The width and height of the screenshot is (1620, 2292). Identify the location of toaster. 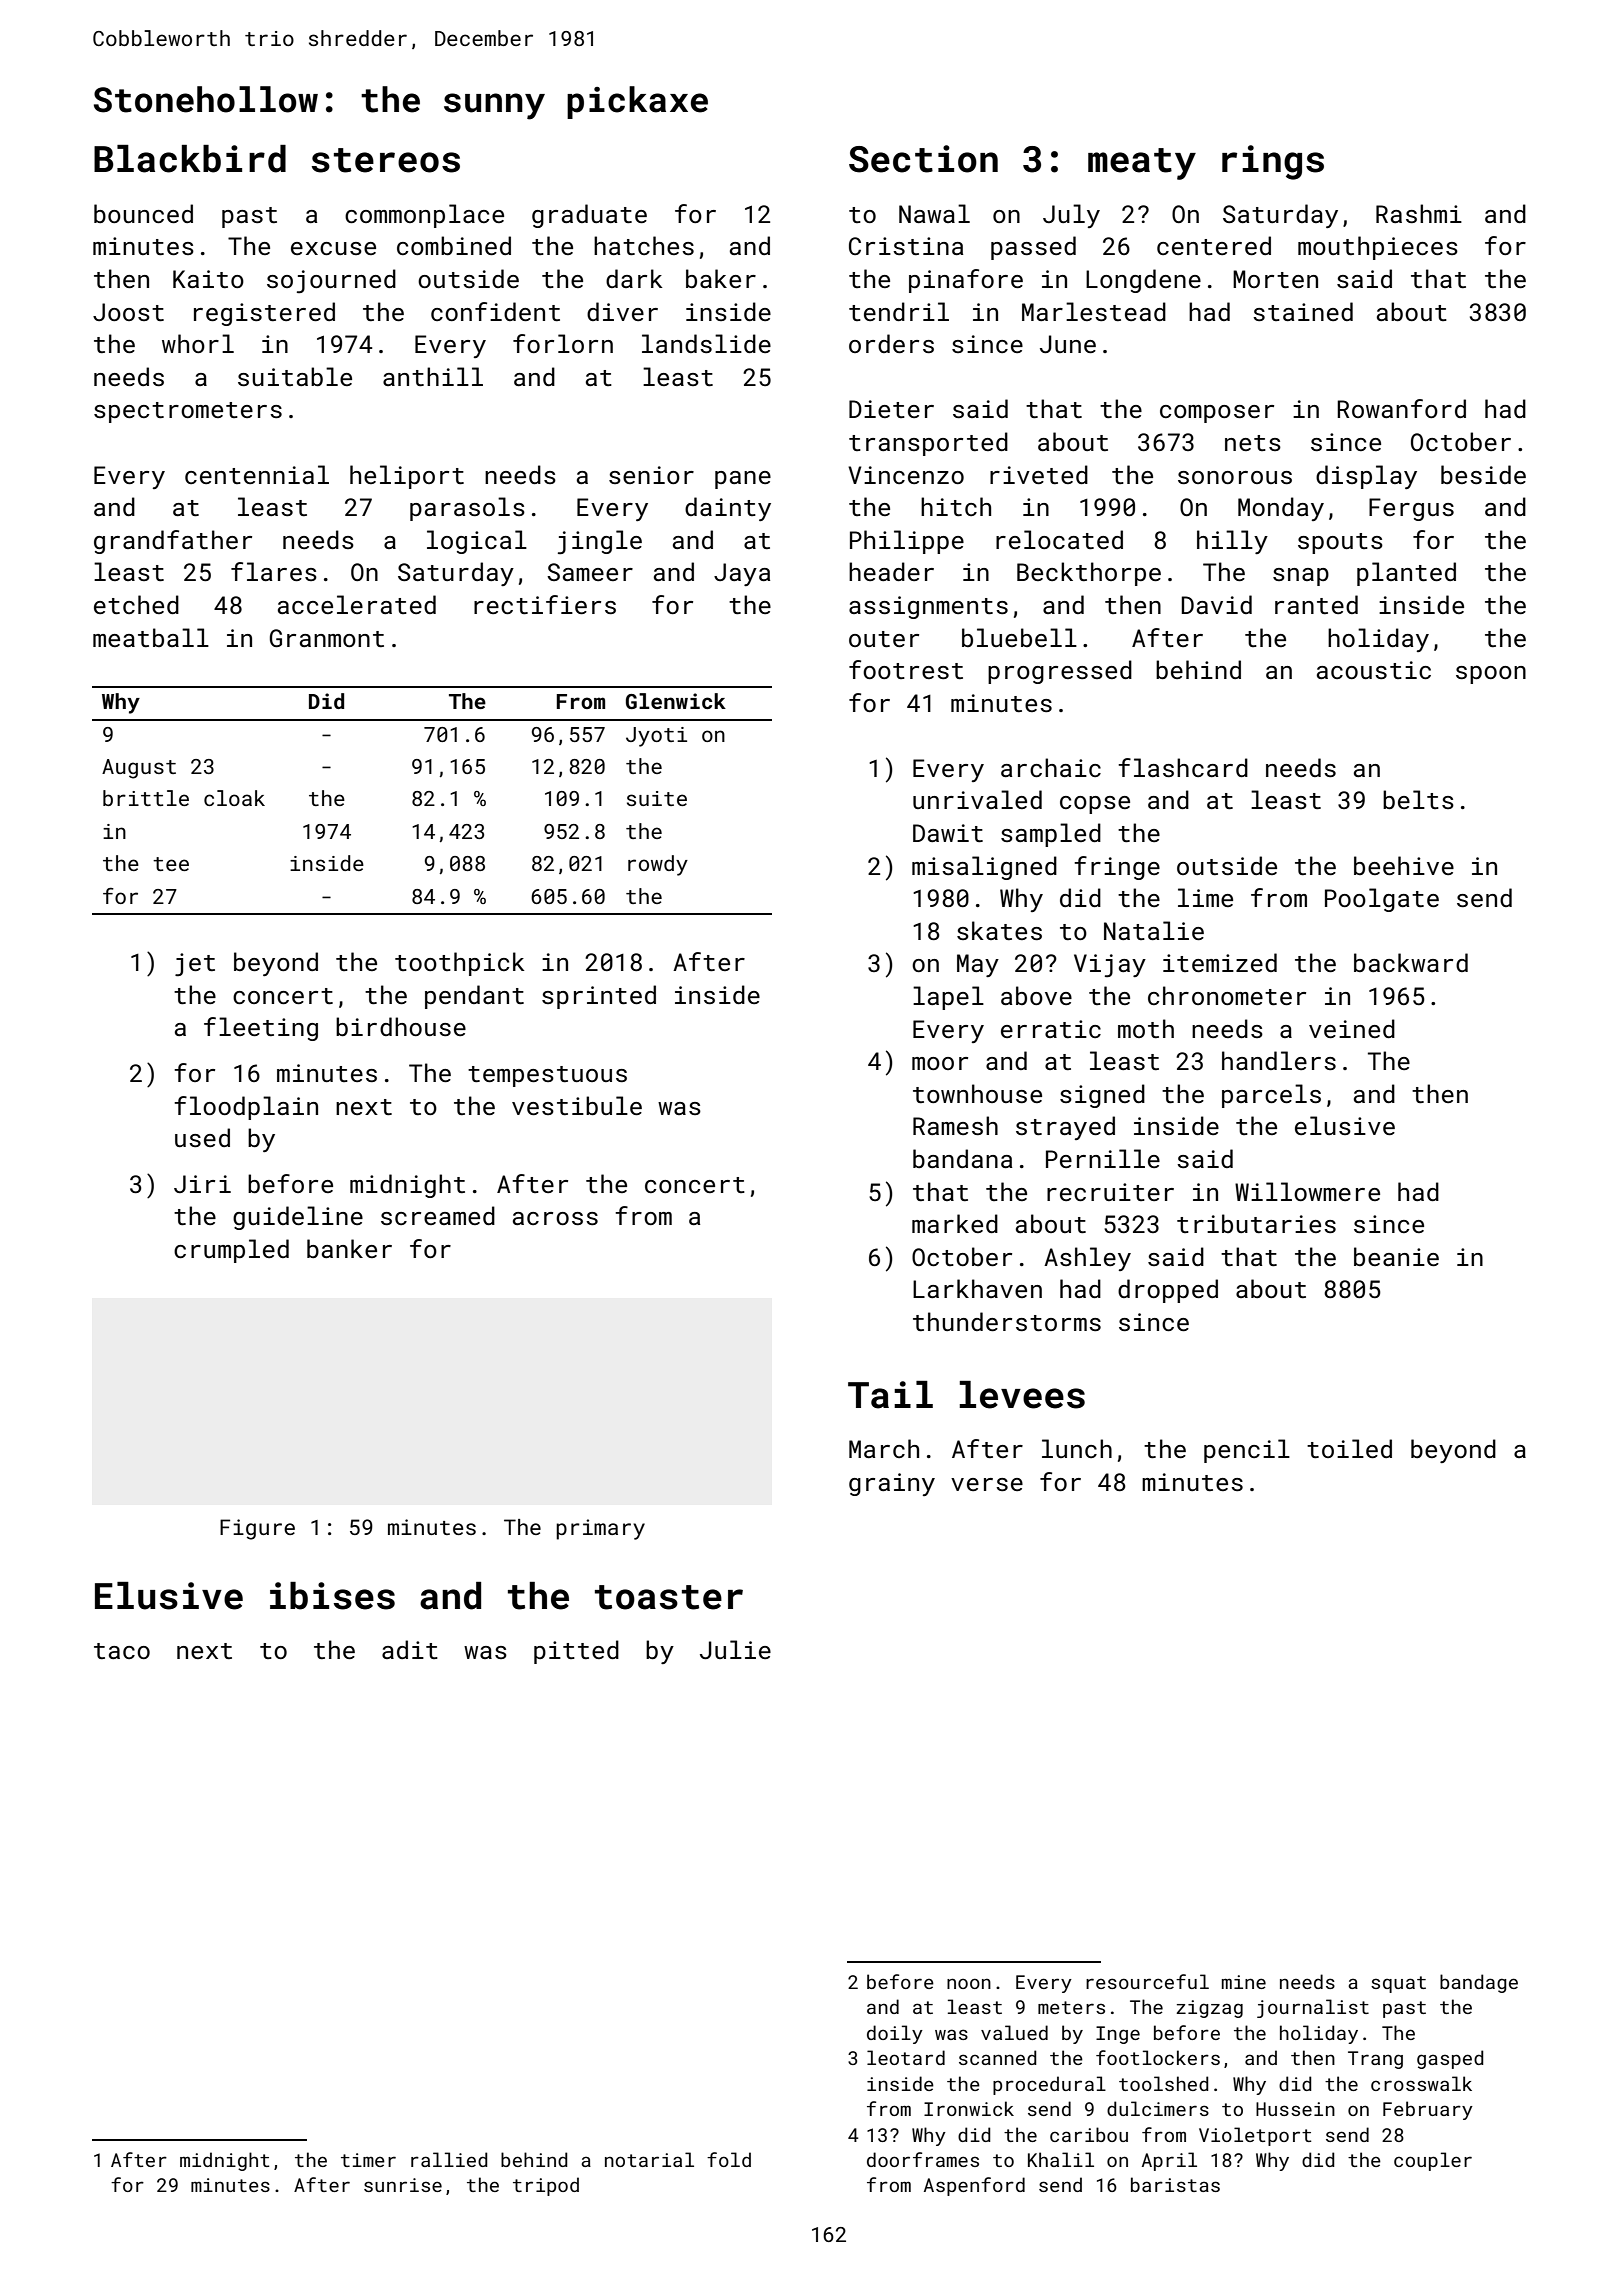
(669, 1597).
